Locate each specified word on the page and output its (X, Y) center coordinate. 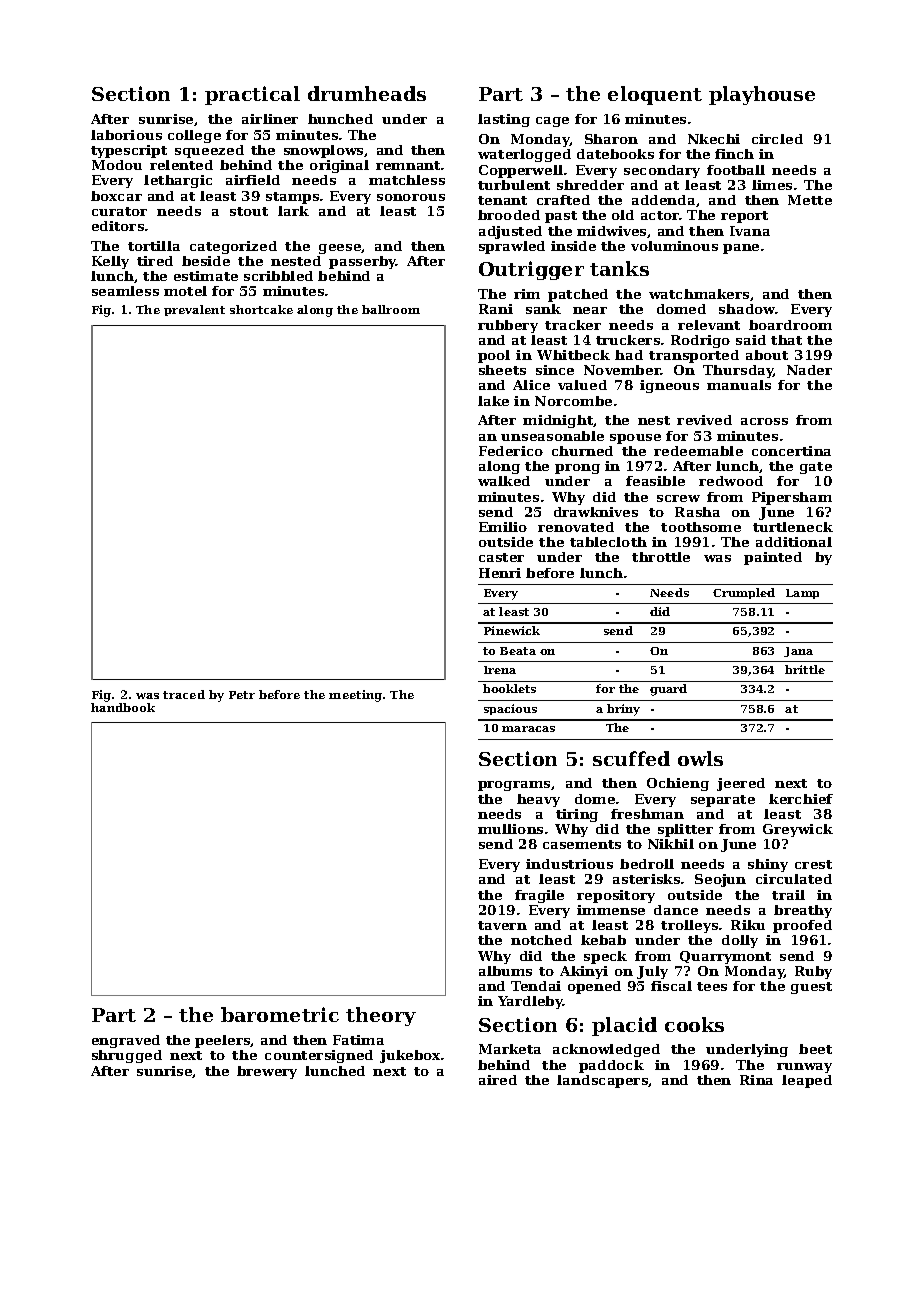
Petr (242, 695)
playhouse (762, 95)
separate (723, 801)
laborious (126, 135)
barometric (280, 1014)
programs (514, 786)
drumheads (367, 93)
